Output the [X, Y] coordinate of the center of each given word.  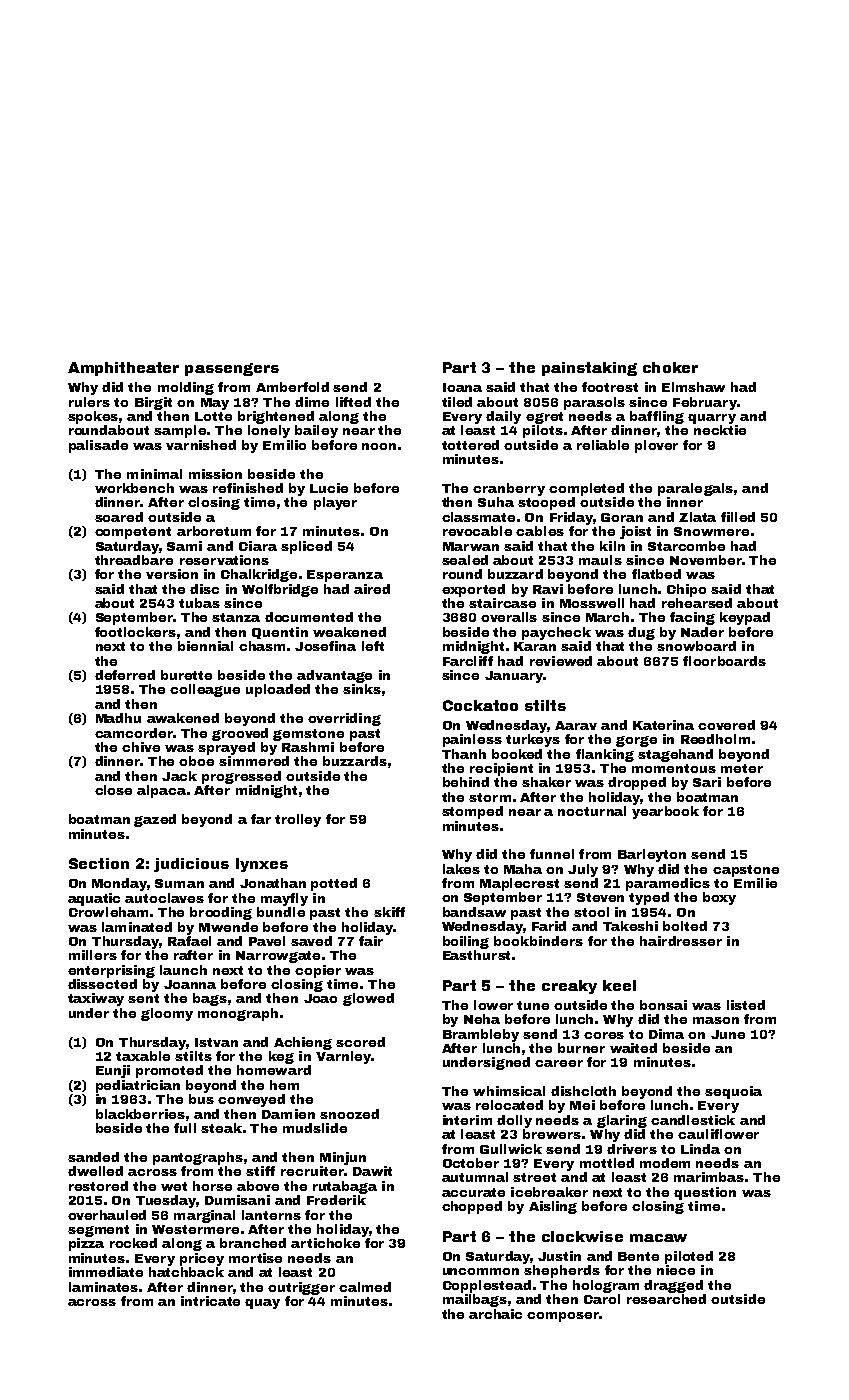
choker [670, 367]
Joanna [190, 984]
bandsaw [474, 912]
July [583, 870]
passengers [232, 369]
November [705, 560]
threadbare [134, 560]
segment [98, 1231]
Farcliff [468, 661]
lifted [353, 402]
